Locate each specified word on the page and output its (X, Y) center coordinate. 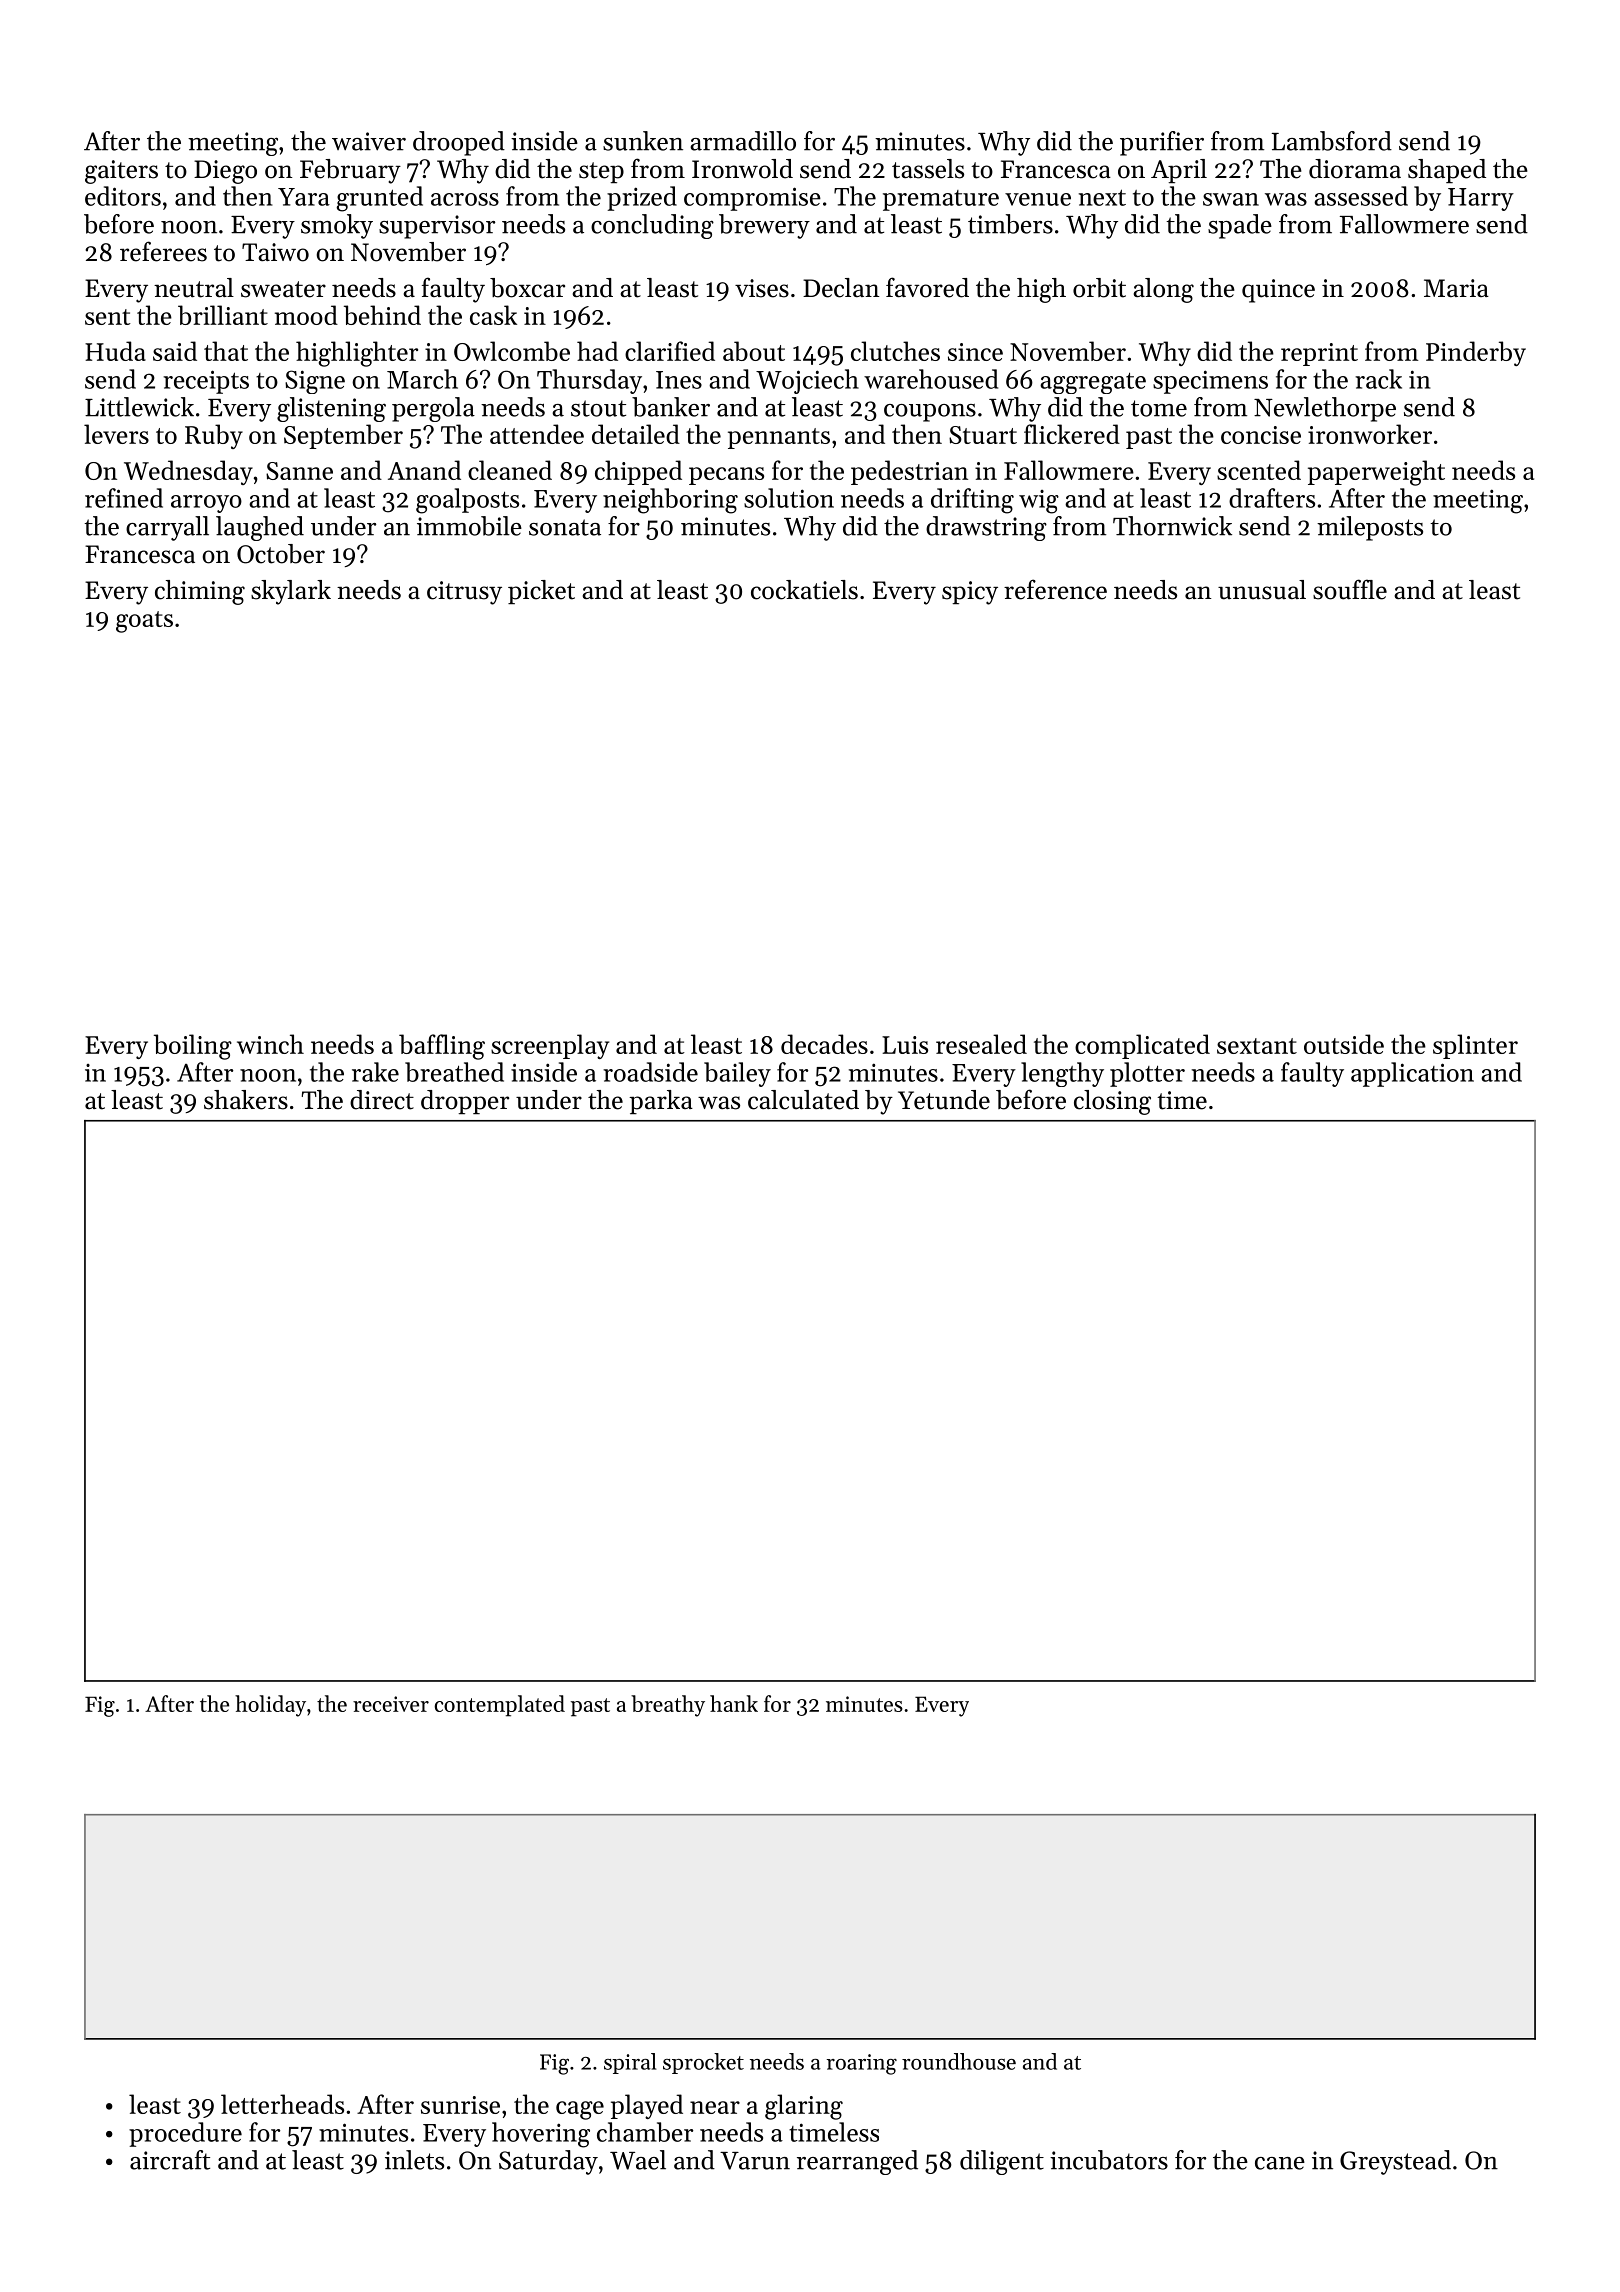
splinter (1475, 1046)
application (1412, 1074)
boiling (193, 1047)
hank (734, 1703)
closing (1112, 1102)
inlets (414, 2160)
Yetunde (944, 1100)
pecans (726, 476)
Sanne (299, 471)
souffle (1350, 589)
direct (382, 1100)
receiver (391, 1704)
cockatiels (804, 590)
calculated (803, 1100)
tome (1159, 408)
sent (108, 317)
